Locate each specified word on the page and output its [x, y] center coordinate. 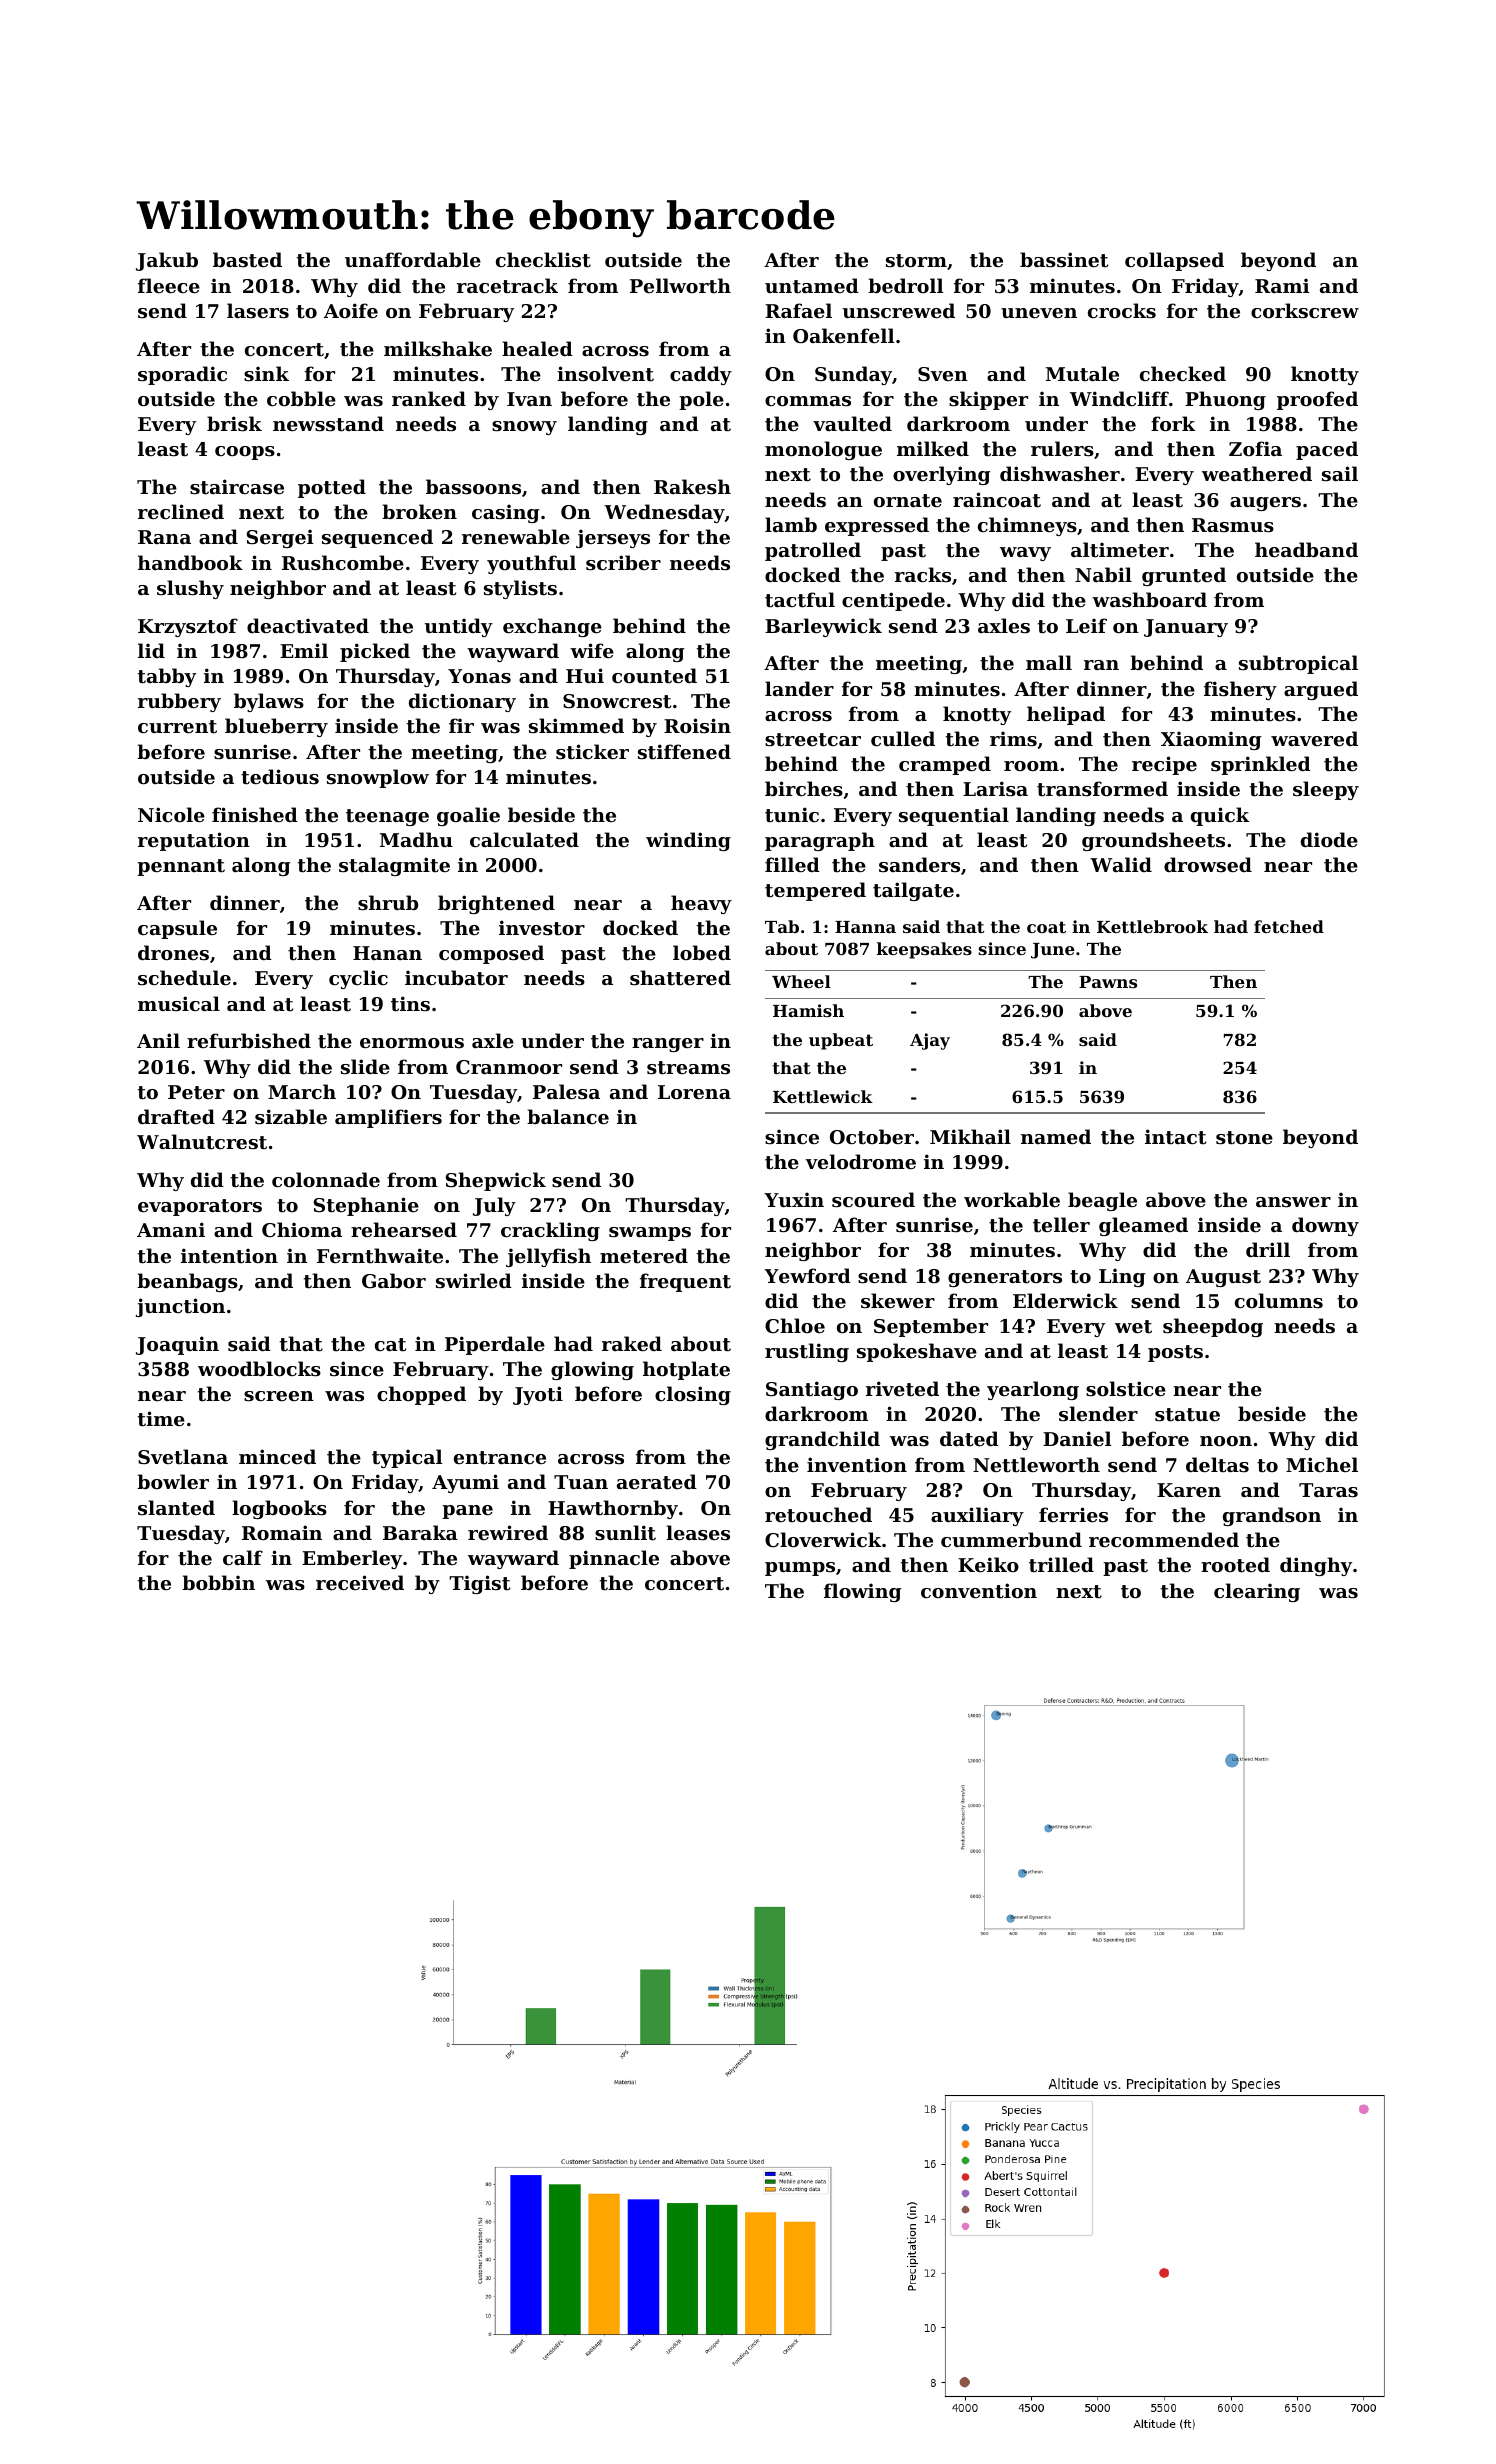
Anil [158, 1040]
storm [916, 261]
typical [407, 1458]
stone [1244, 1138]
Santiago [812, 1390]
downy [1325, 1226]
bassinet [1064, 260]
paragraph [820, 841]
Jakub [167, 261]
